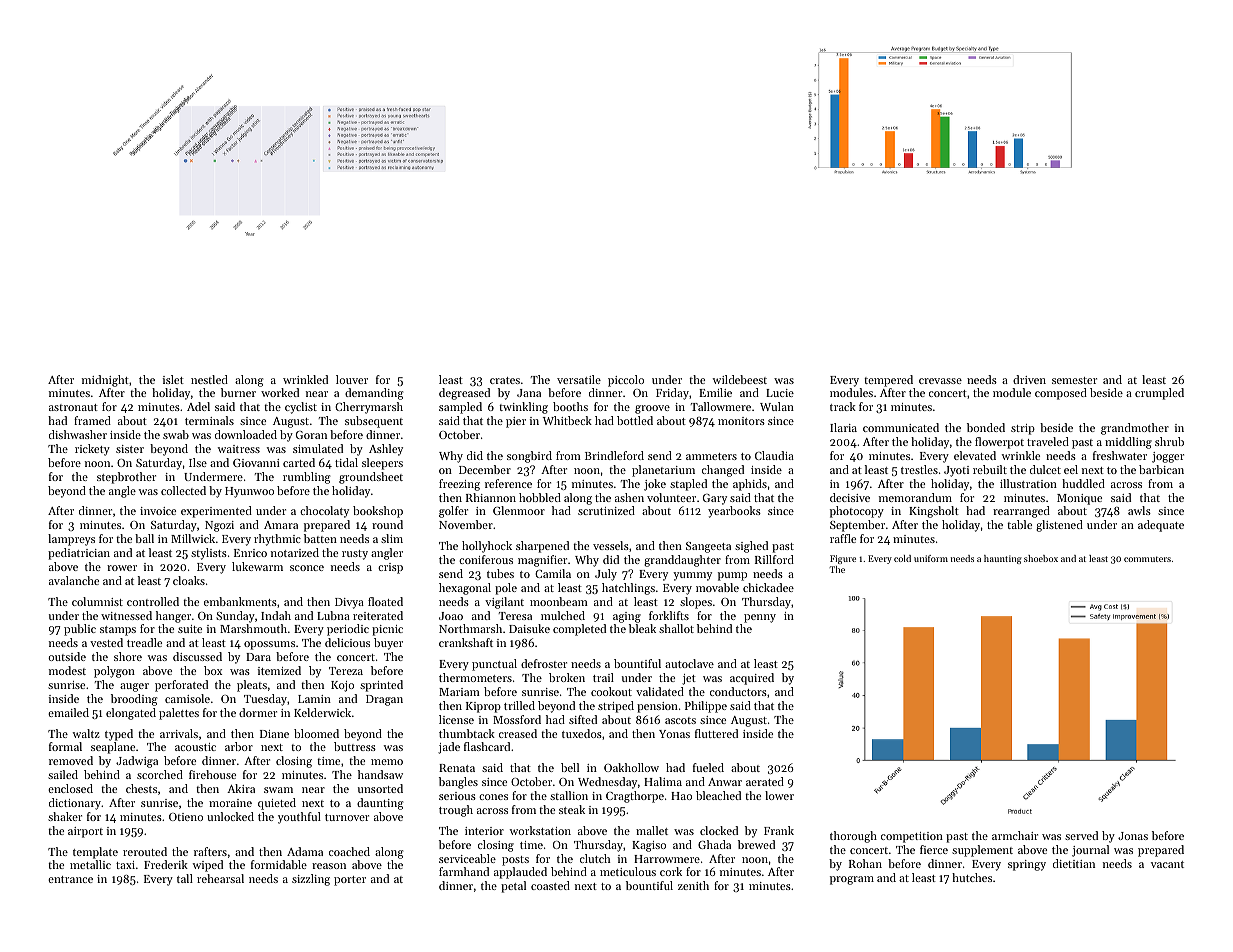  I want to click on farmhand, so click(464, 871).
